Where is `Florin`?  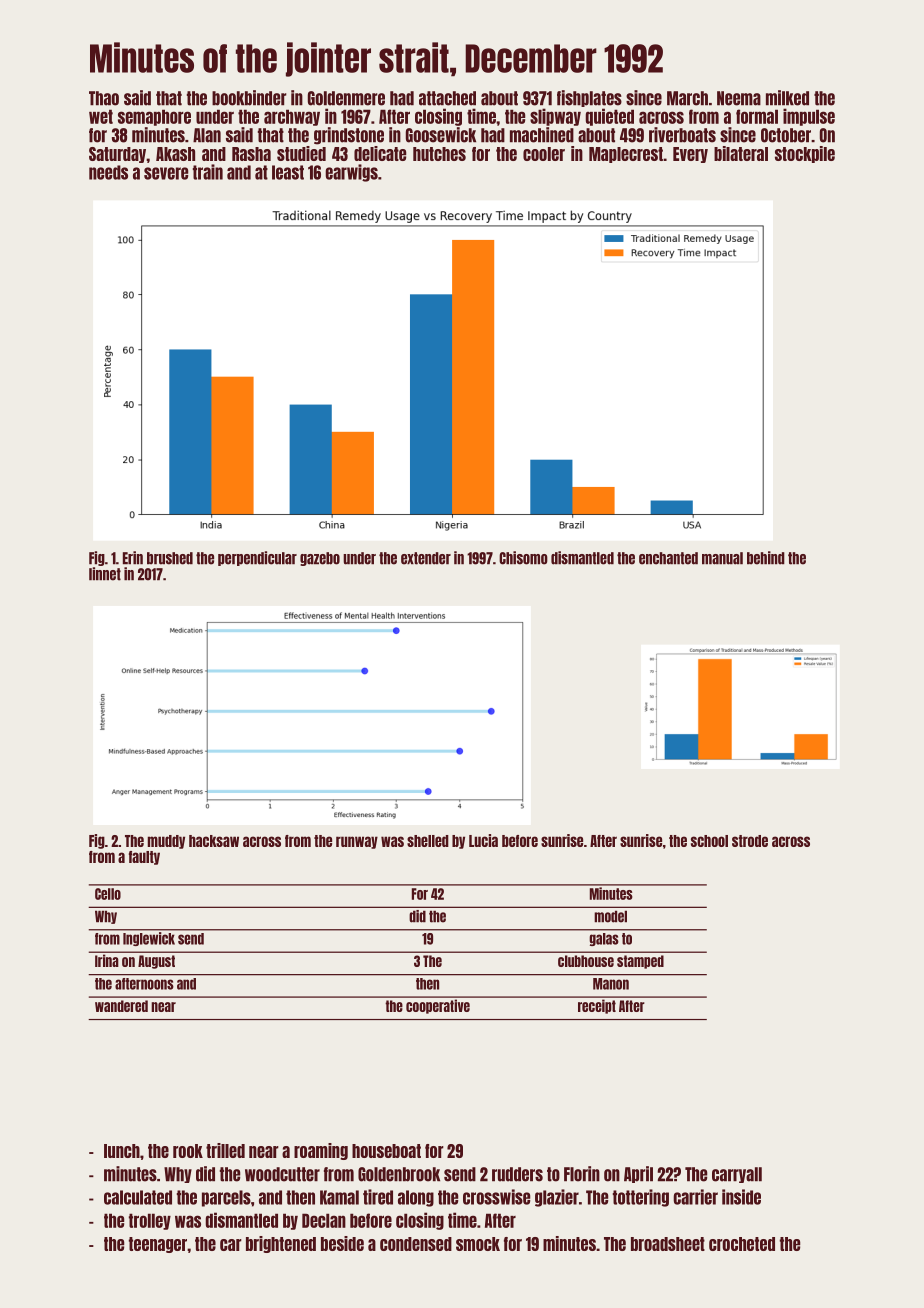
Florin is located at coordinates (582, 1174).
